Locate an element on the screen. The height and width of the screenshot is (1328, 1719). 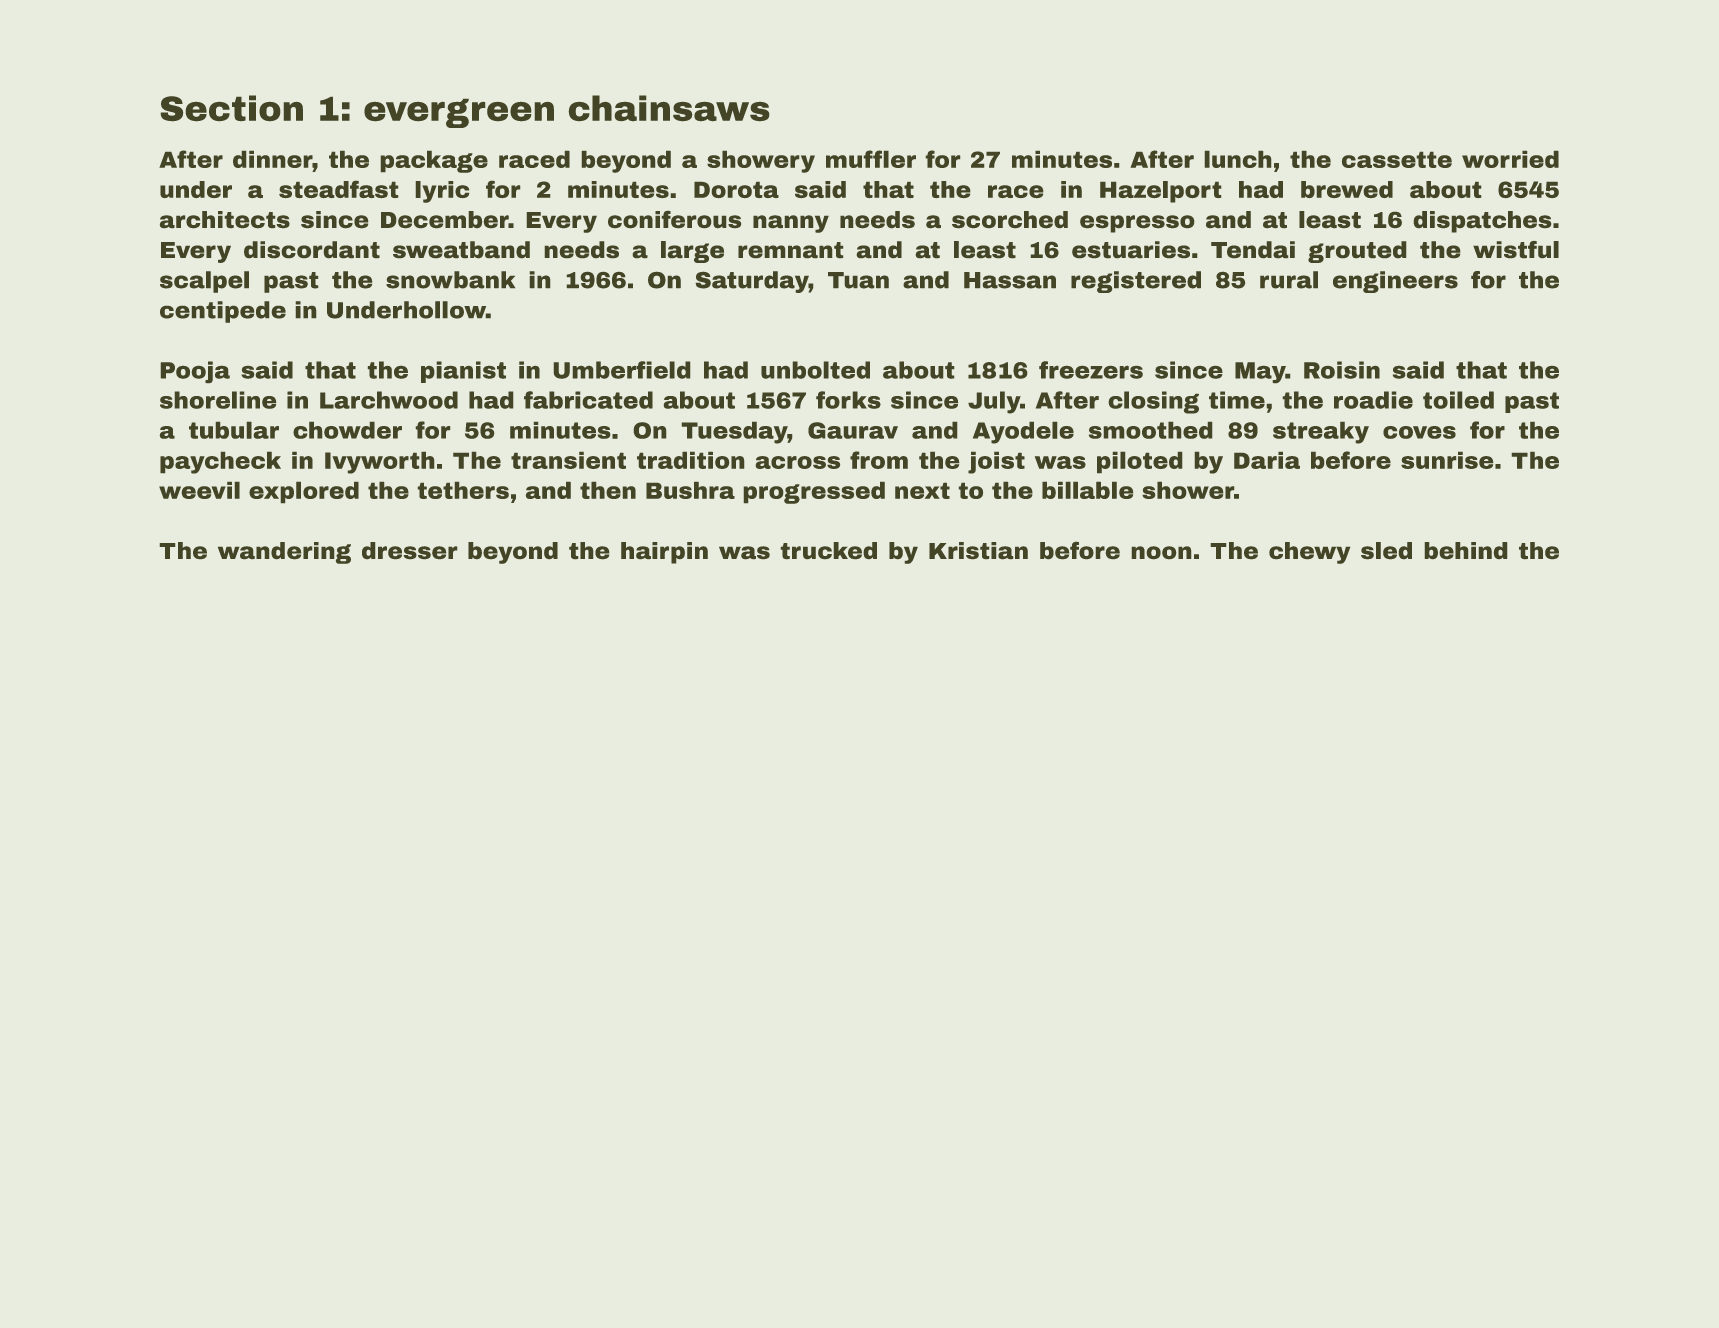
wandering is located at coordinates (284, 553).
